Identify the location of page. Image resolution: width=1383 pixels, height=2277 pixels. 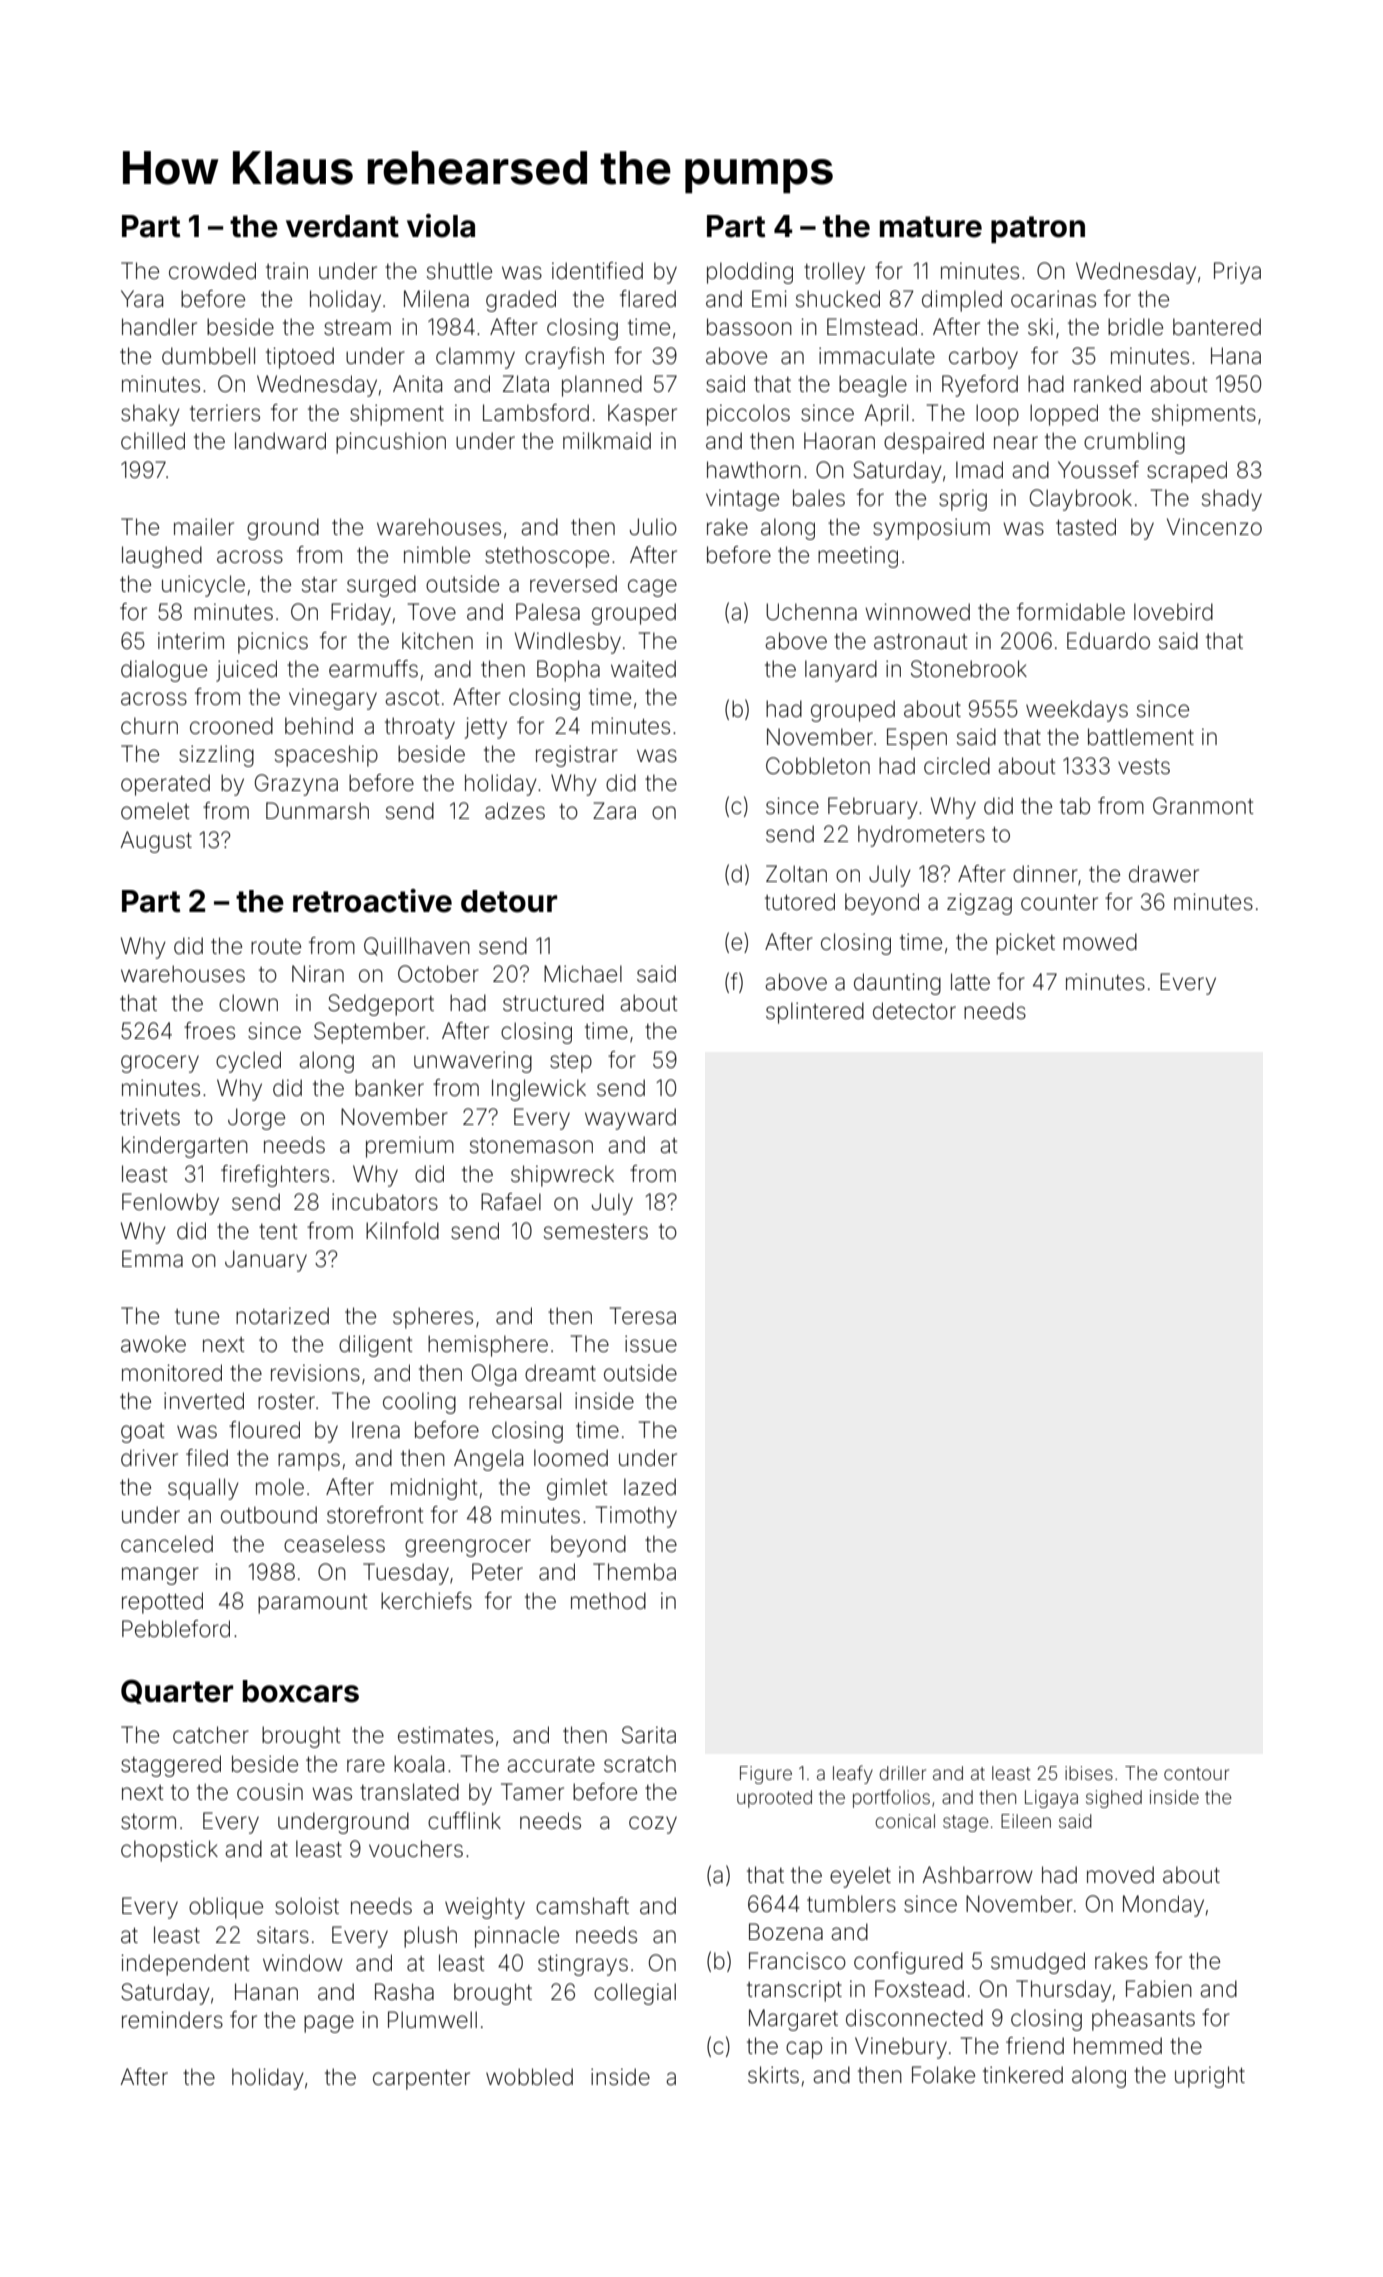
(329, 2024).
